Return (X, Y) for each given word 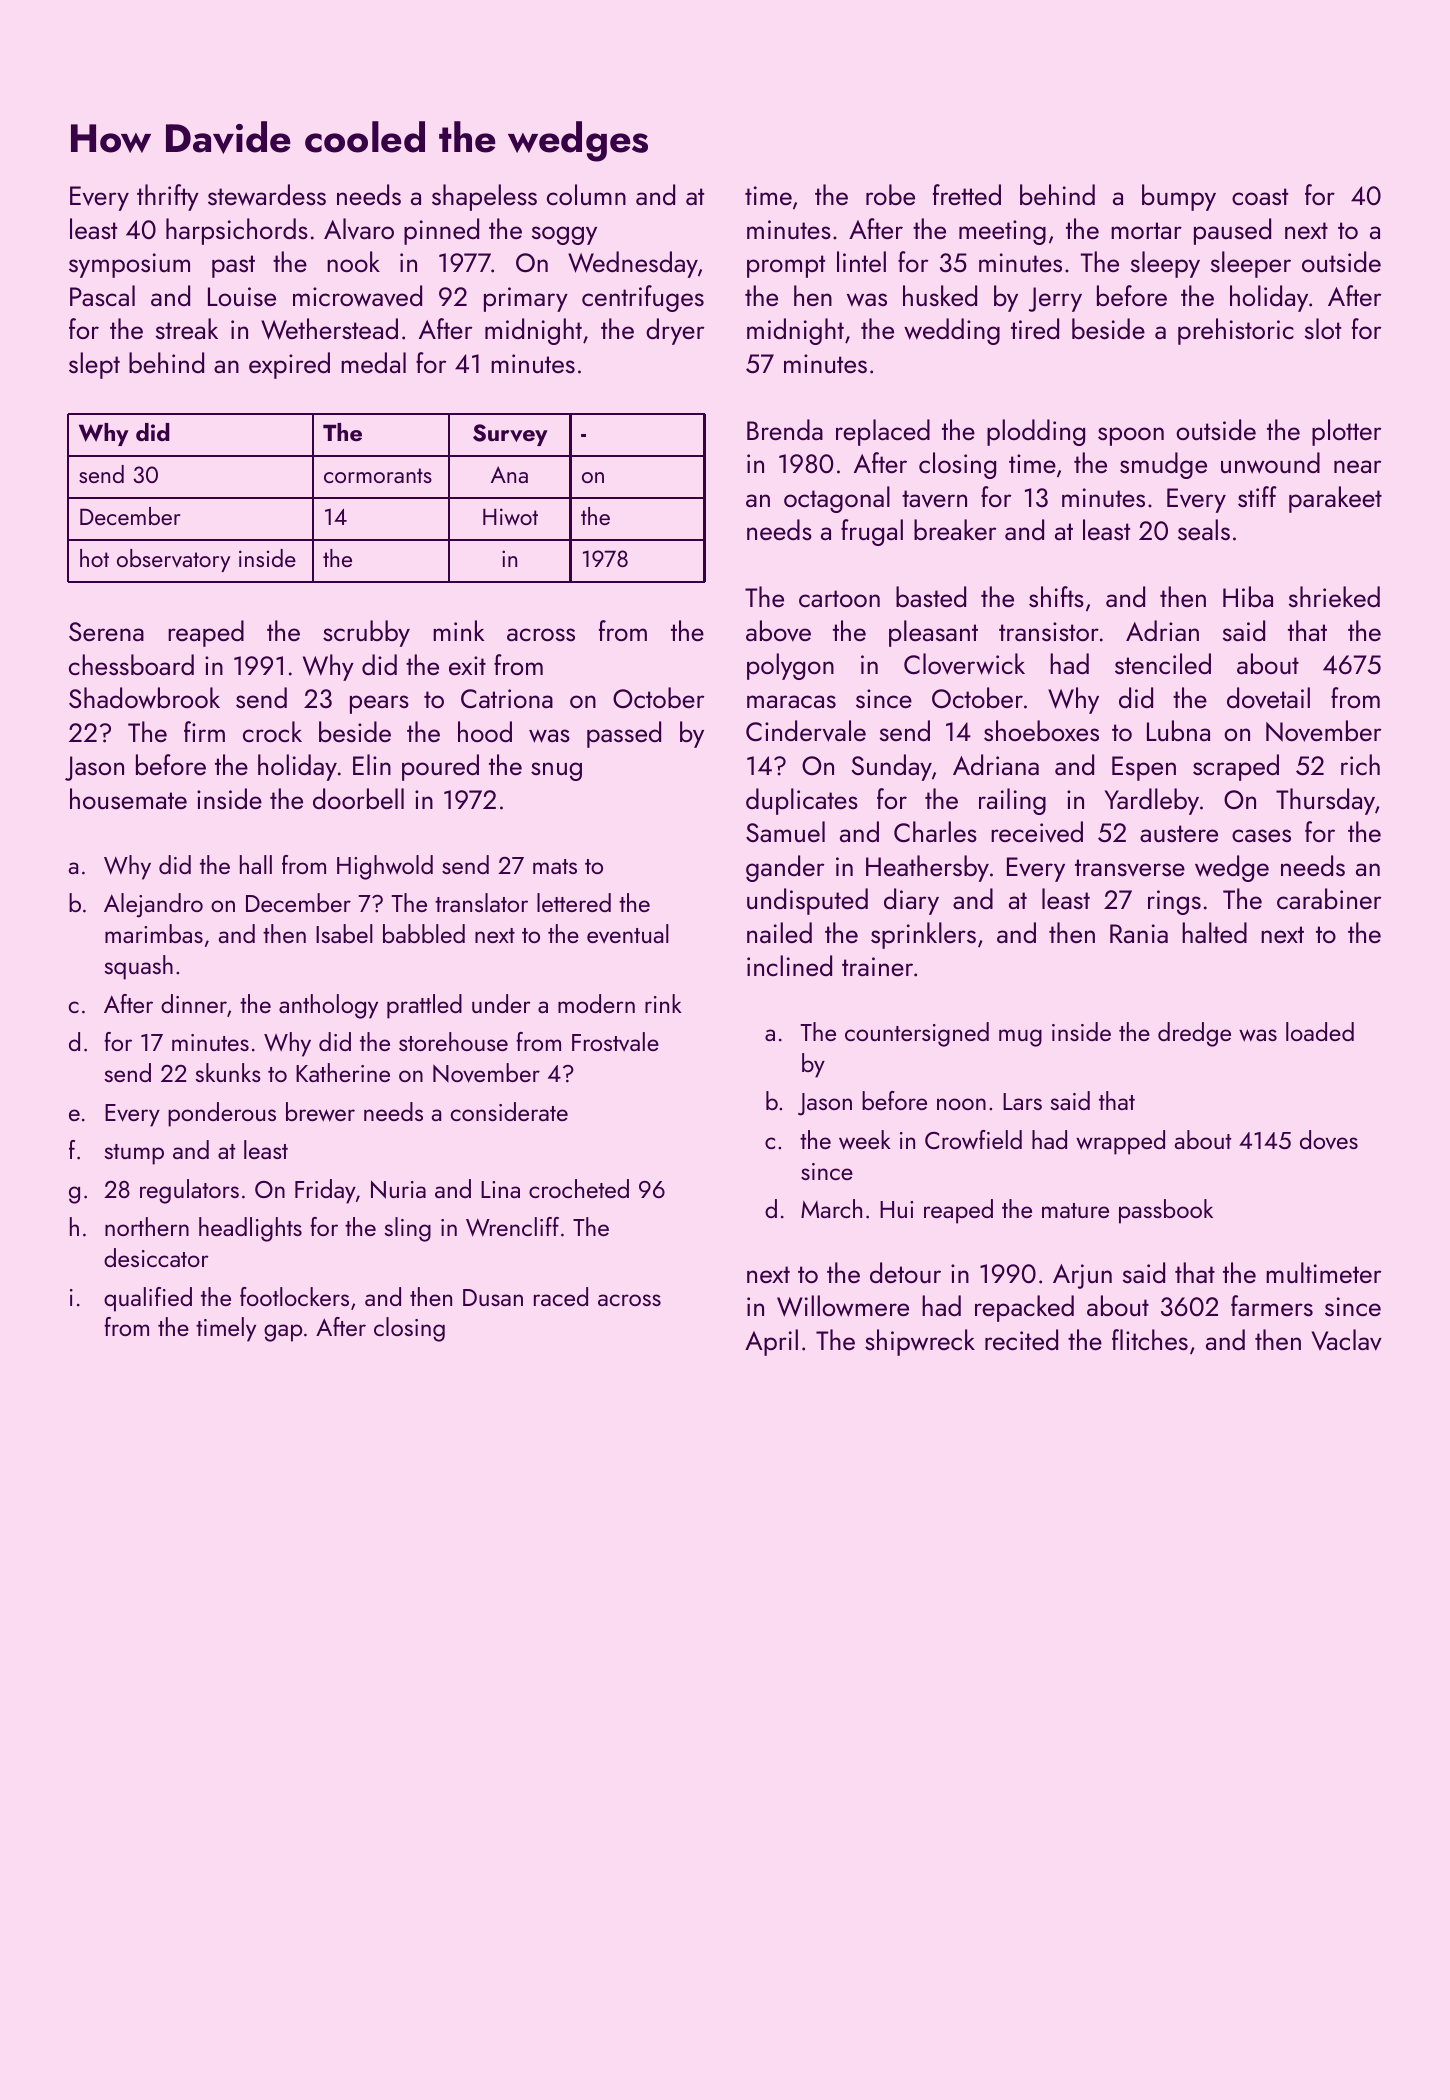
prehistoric (1236, 331)
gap (283, 1333)
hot (94, 558)
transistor (1049, 631)
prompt (786, 266)
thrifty (168, 197)
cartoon (839, 598)
